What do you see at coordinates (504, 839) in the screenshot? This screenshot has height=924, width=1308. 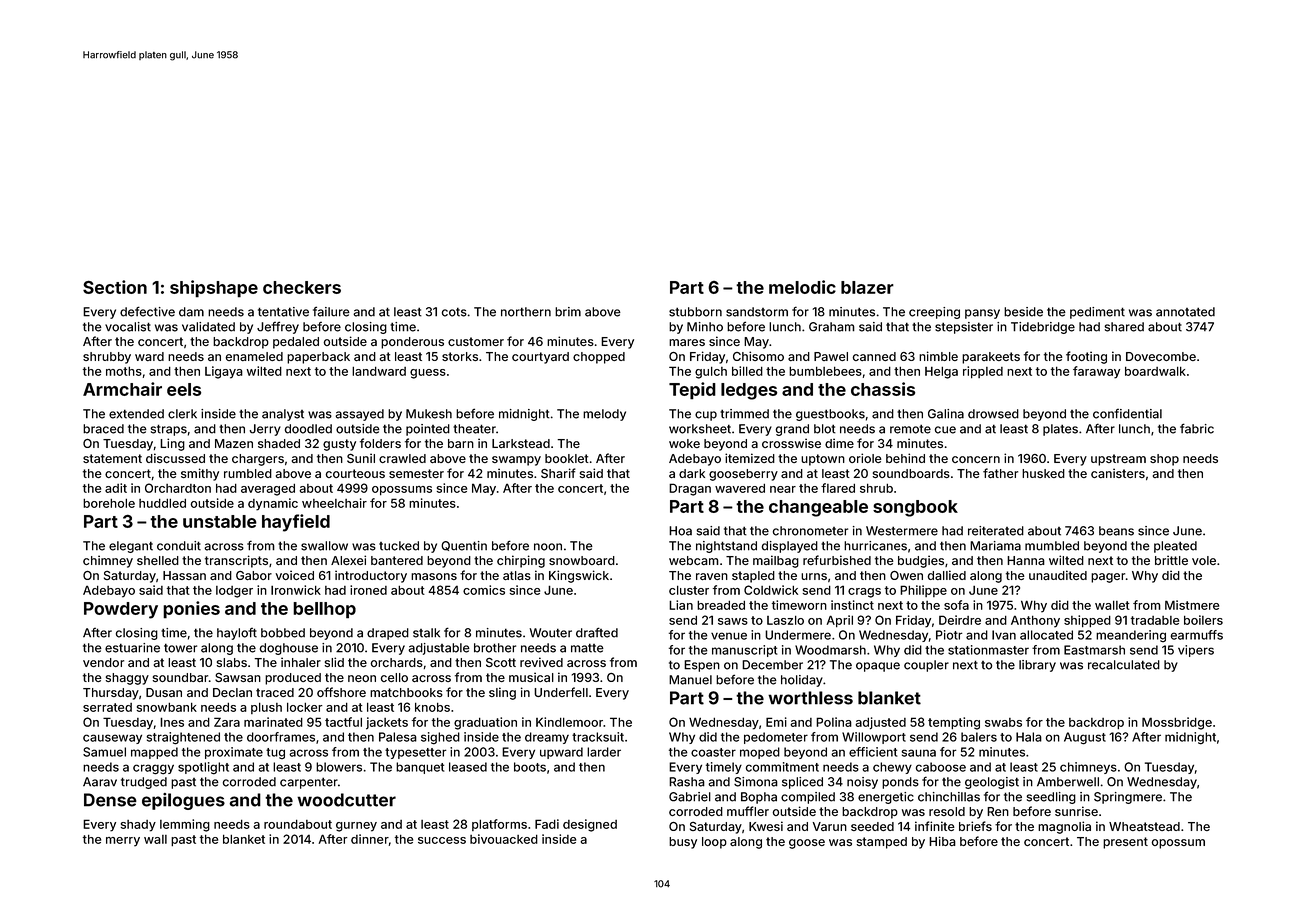 I see `bivouacked` at bounding box center [504, 839].
